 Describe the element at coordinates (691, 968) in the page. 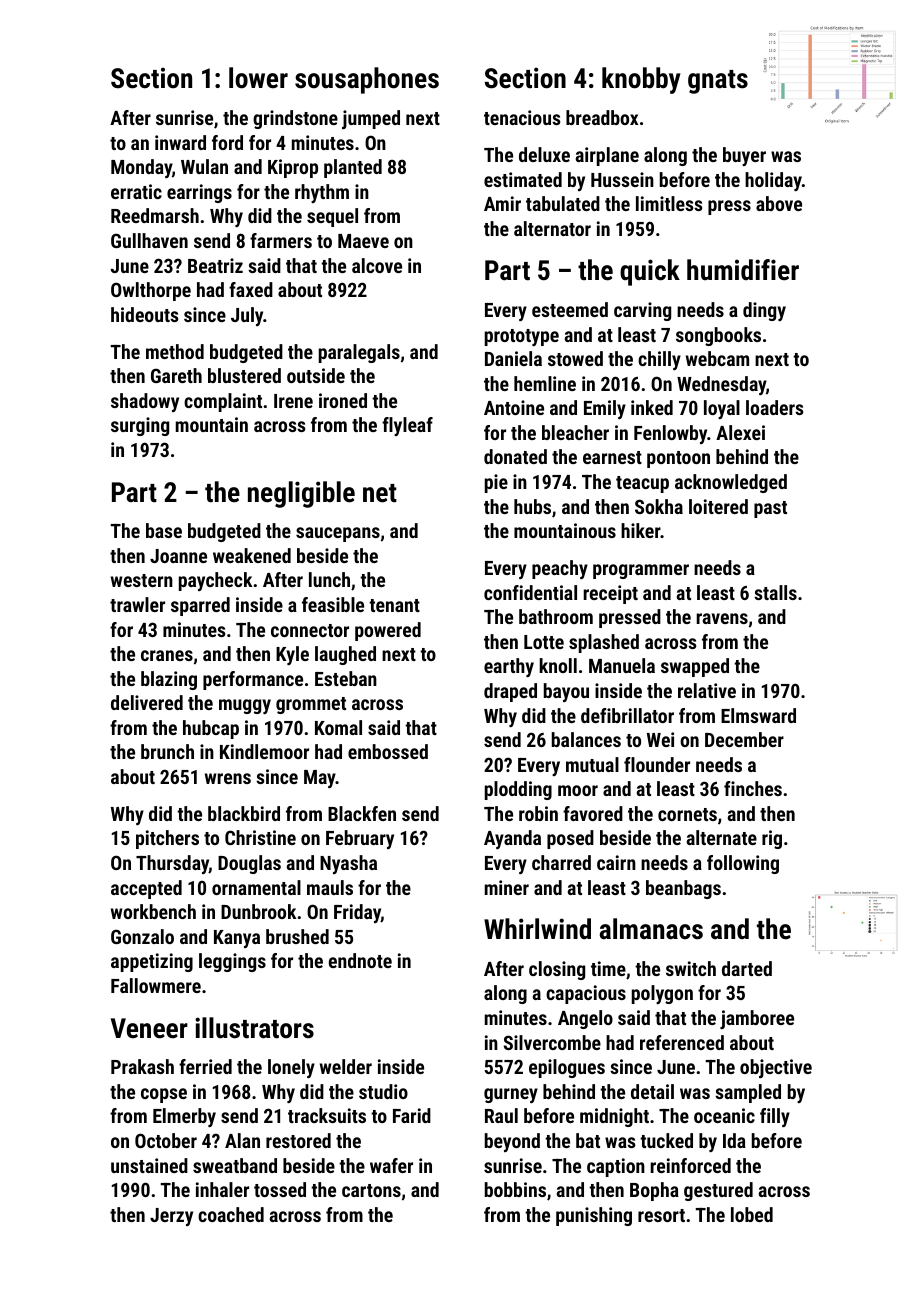

I see `switch` at that location.
